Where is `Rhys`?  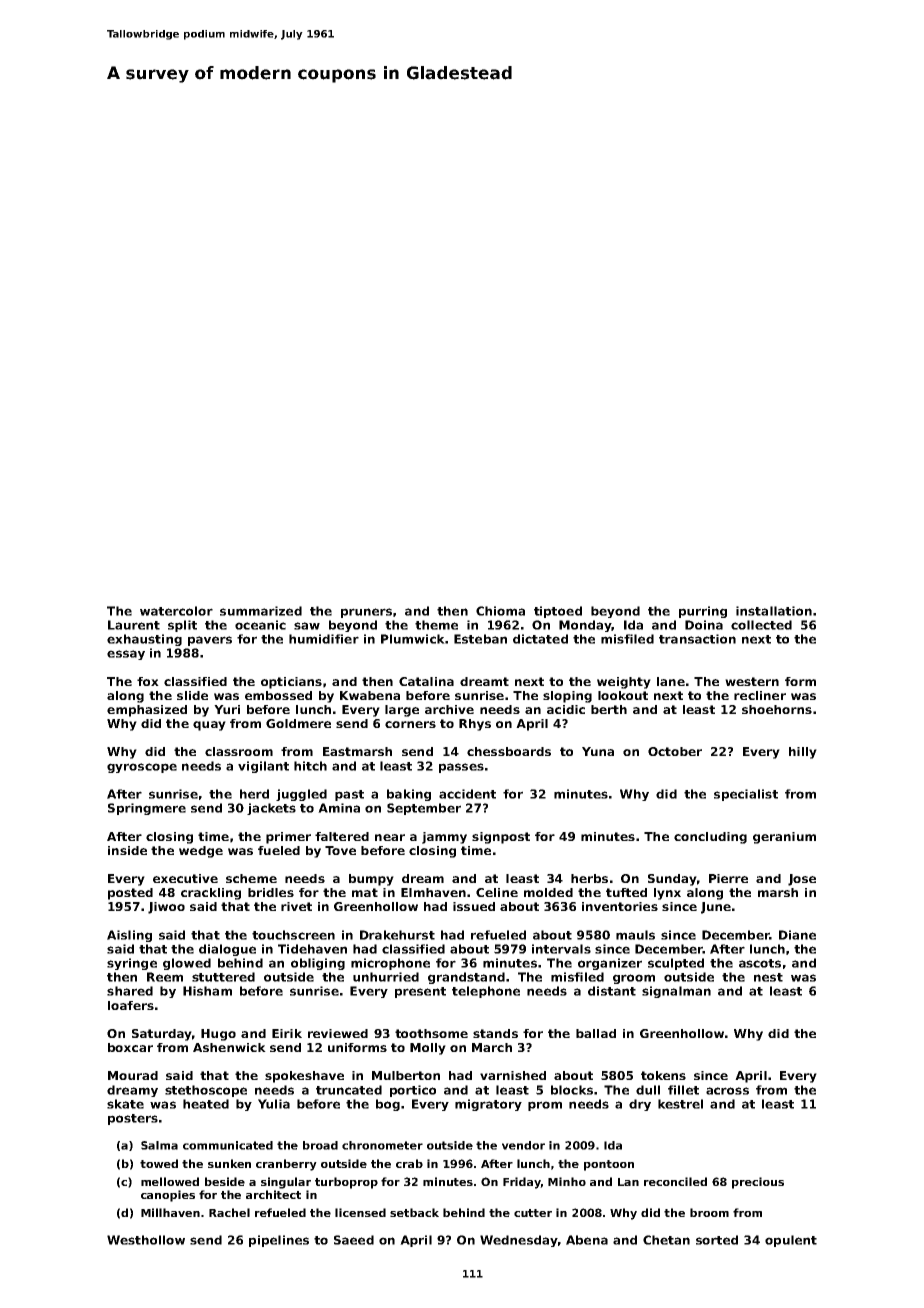 Rhys is located at coordinates (475, 725).
